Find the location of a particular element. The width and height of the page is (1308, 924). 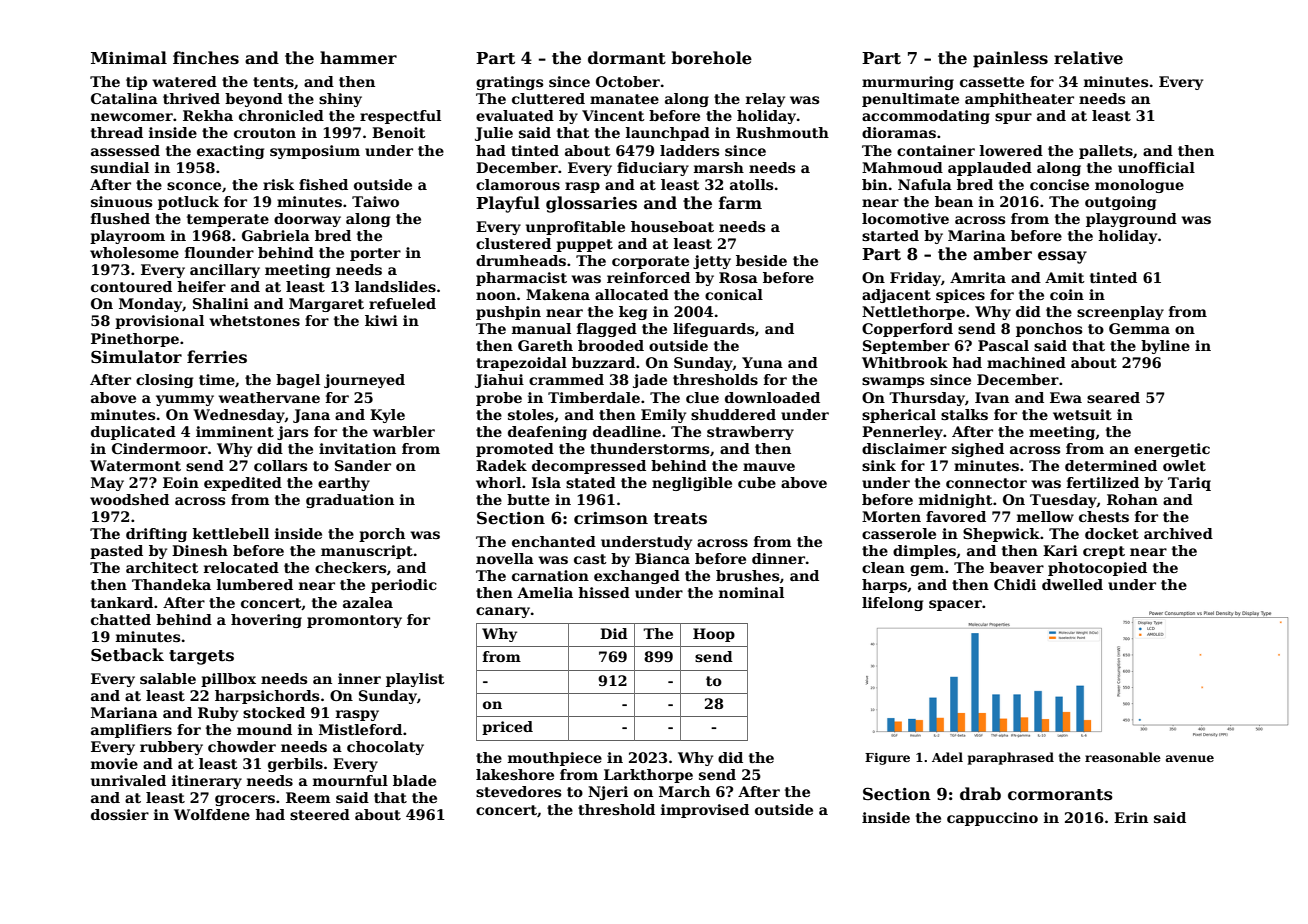

Setback is located at coordinates (127, 655).
